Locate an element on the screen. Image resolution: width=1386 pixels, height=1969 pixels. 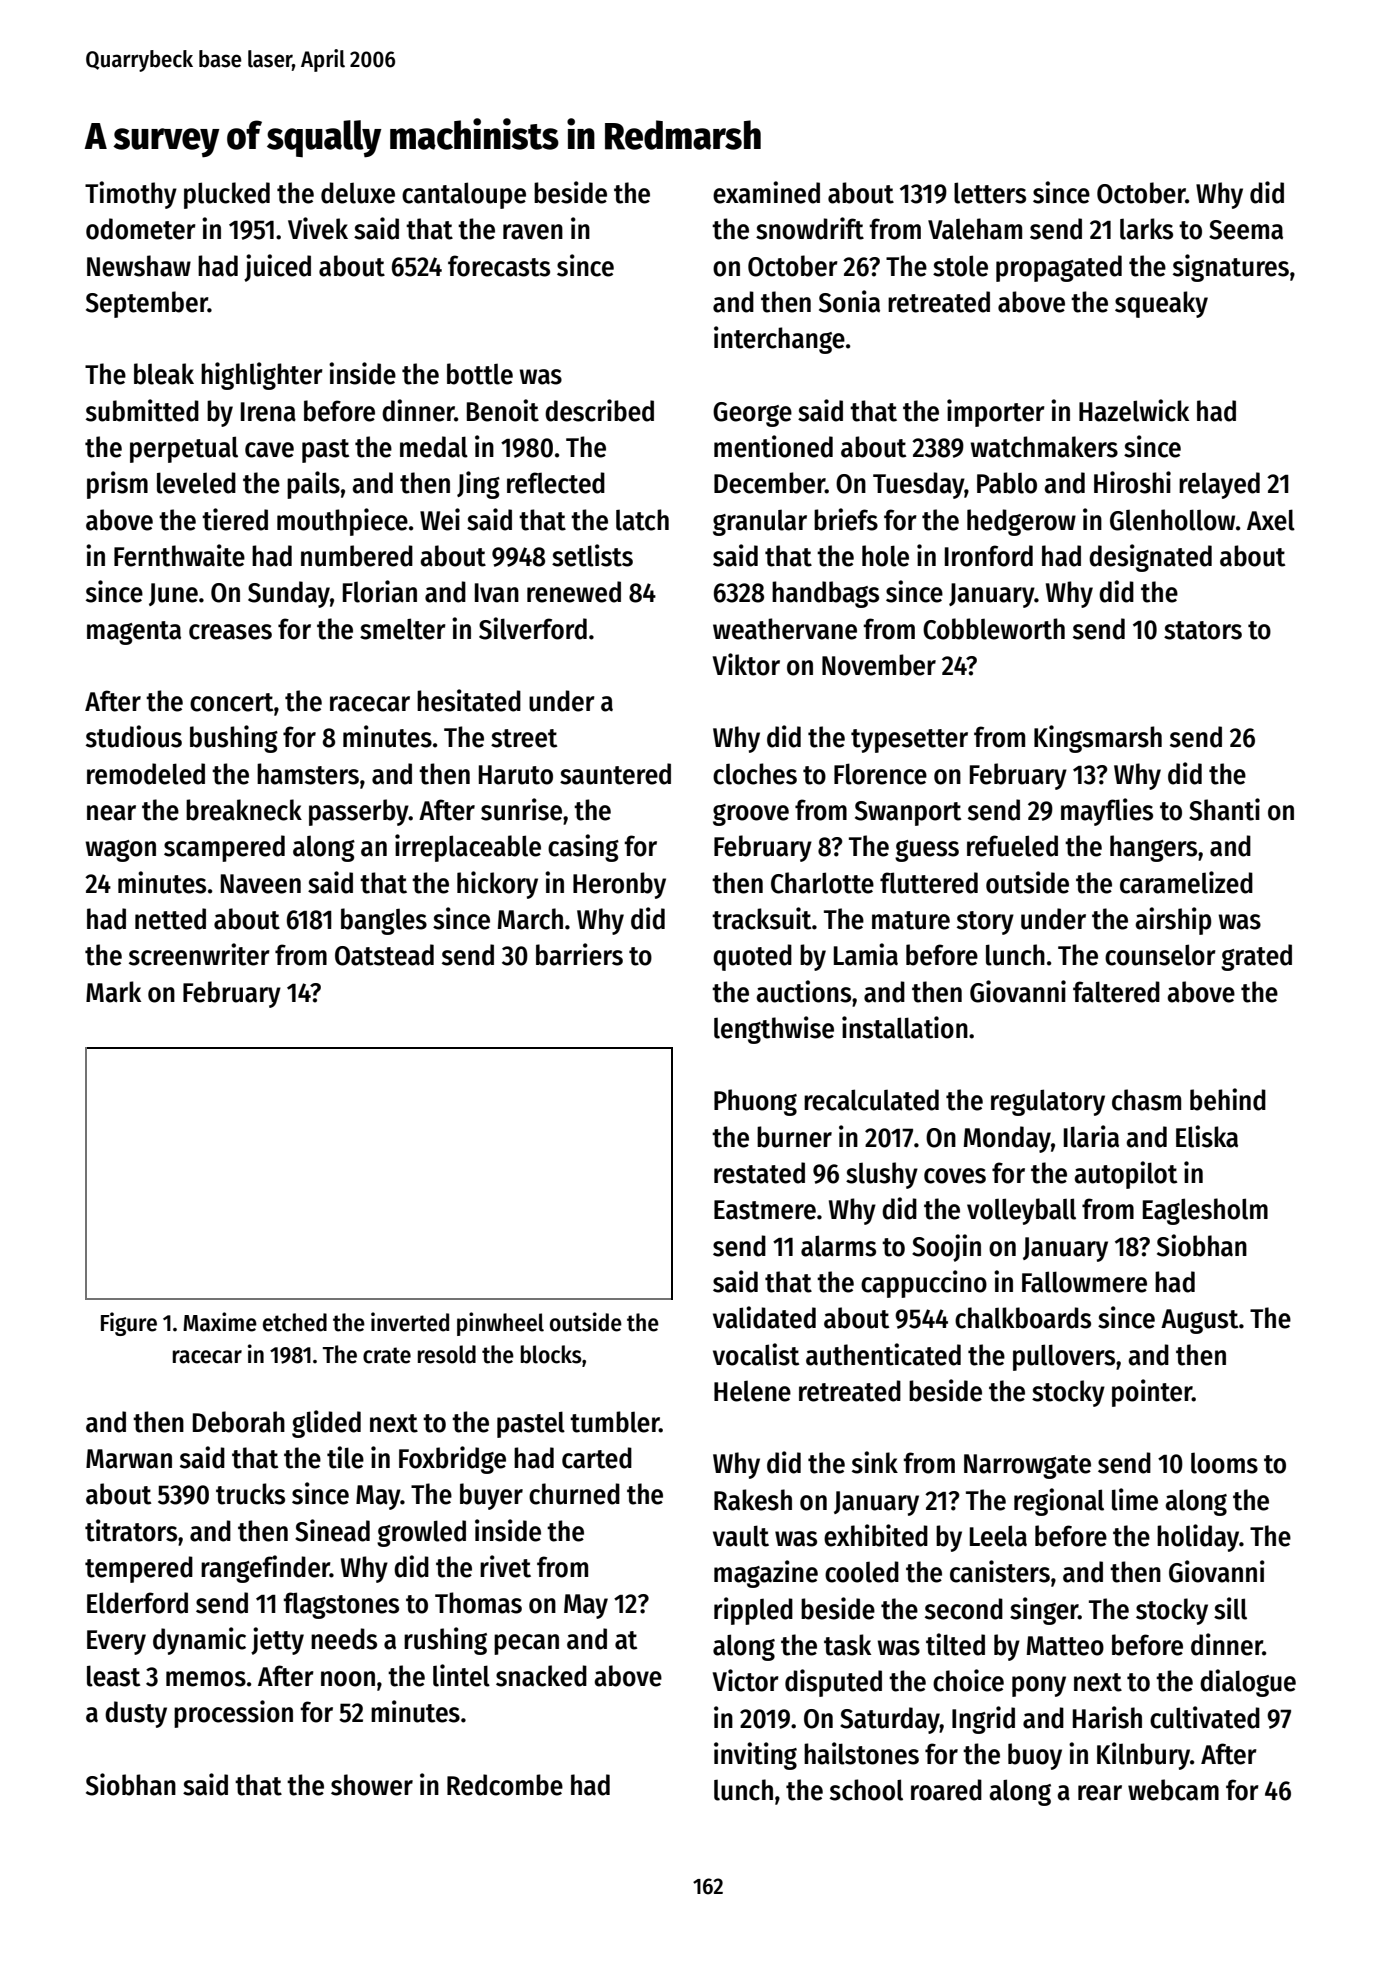
titrators is located at coordinates (131, 1530).
